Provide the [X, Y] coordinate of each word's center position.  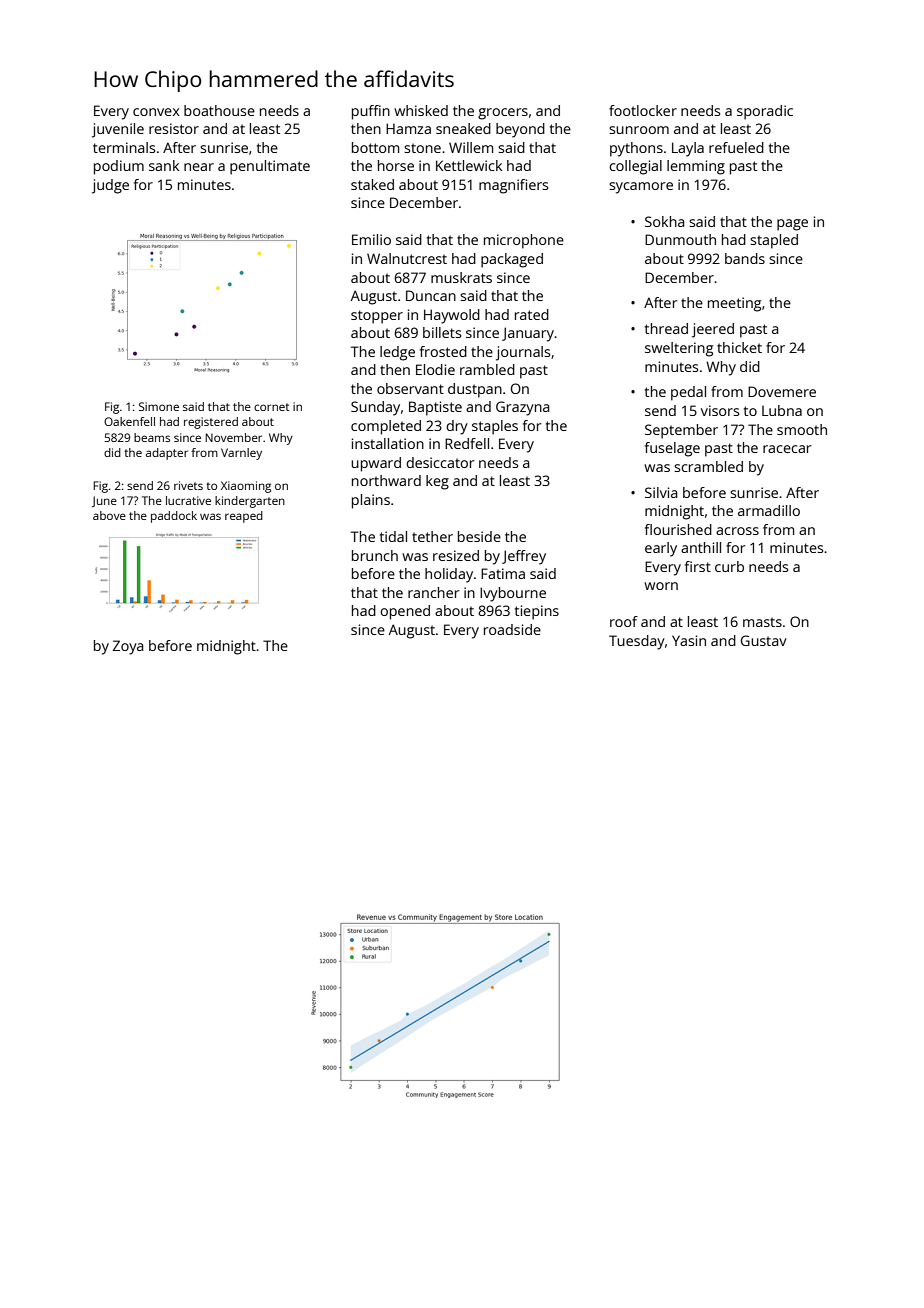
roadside [512, 629]
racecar [787, 449]
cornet [271, 407]
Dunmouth [680, 239]
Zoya [128, 647]
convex [156, 112]
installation [388, 443]
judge [110, 186]
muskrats [461, 277]
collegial [635, 167]
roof [624, 621]
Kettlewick [469, 165]
